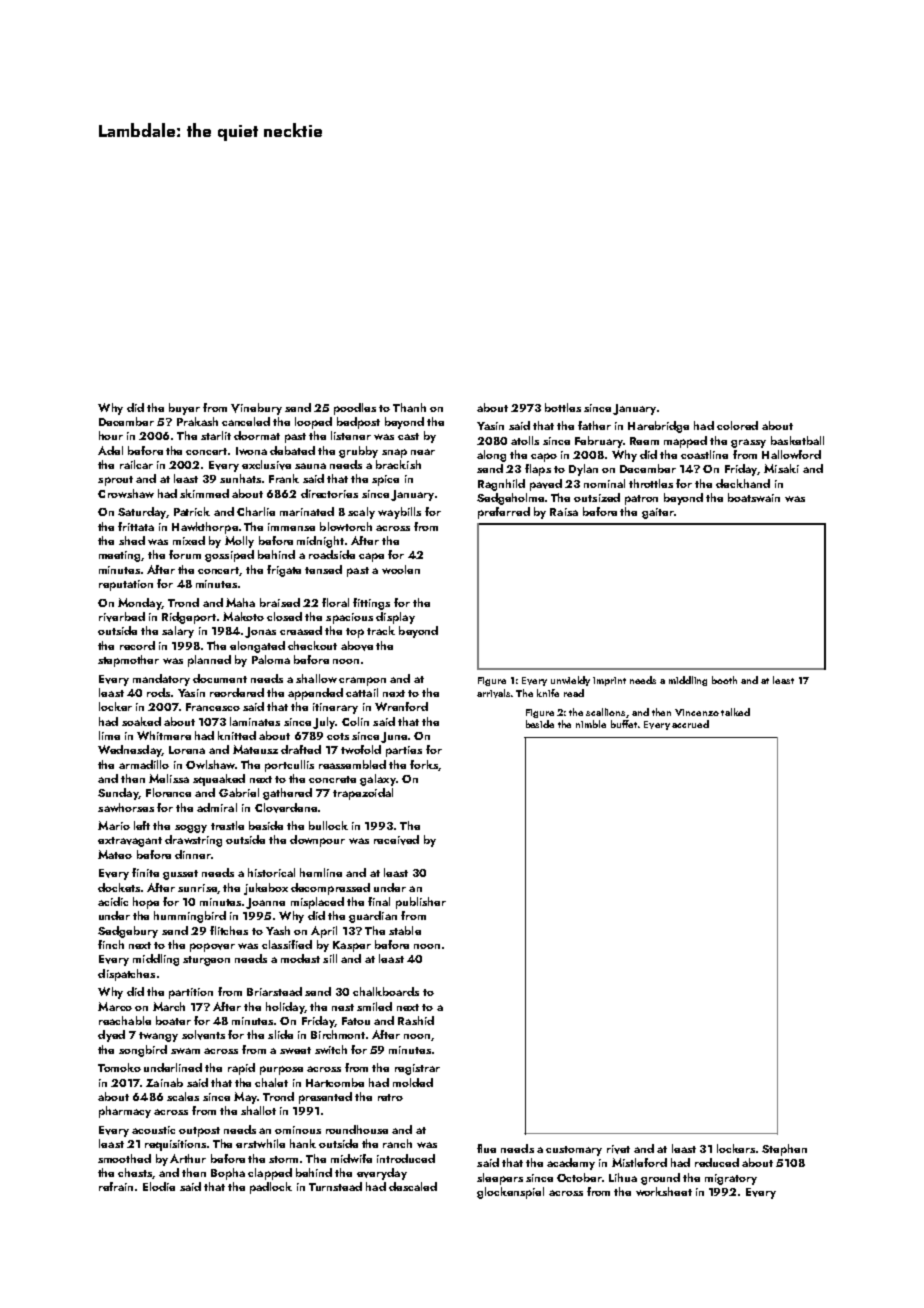  What do you see at coordinates (546, 485) in the screenshot?
I see `paved` at bounding box center [546, 485].
